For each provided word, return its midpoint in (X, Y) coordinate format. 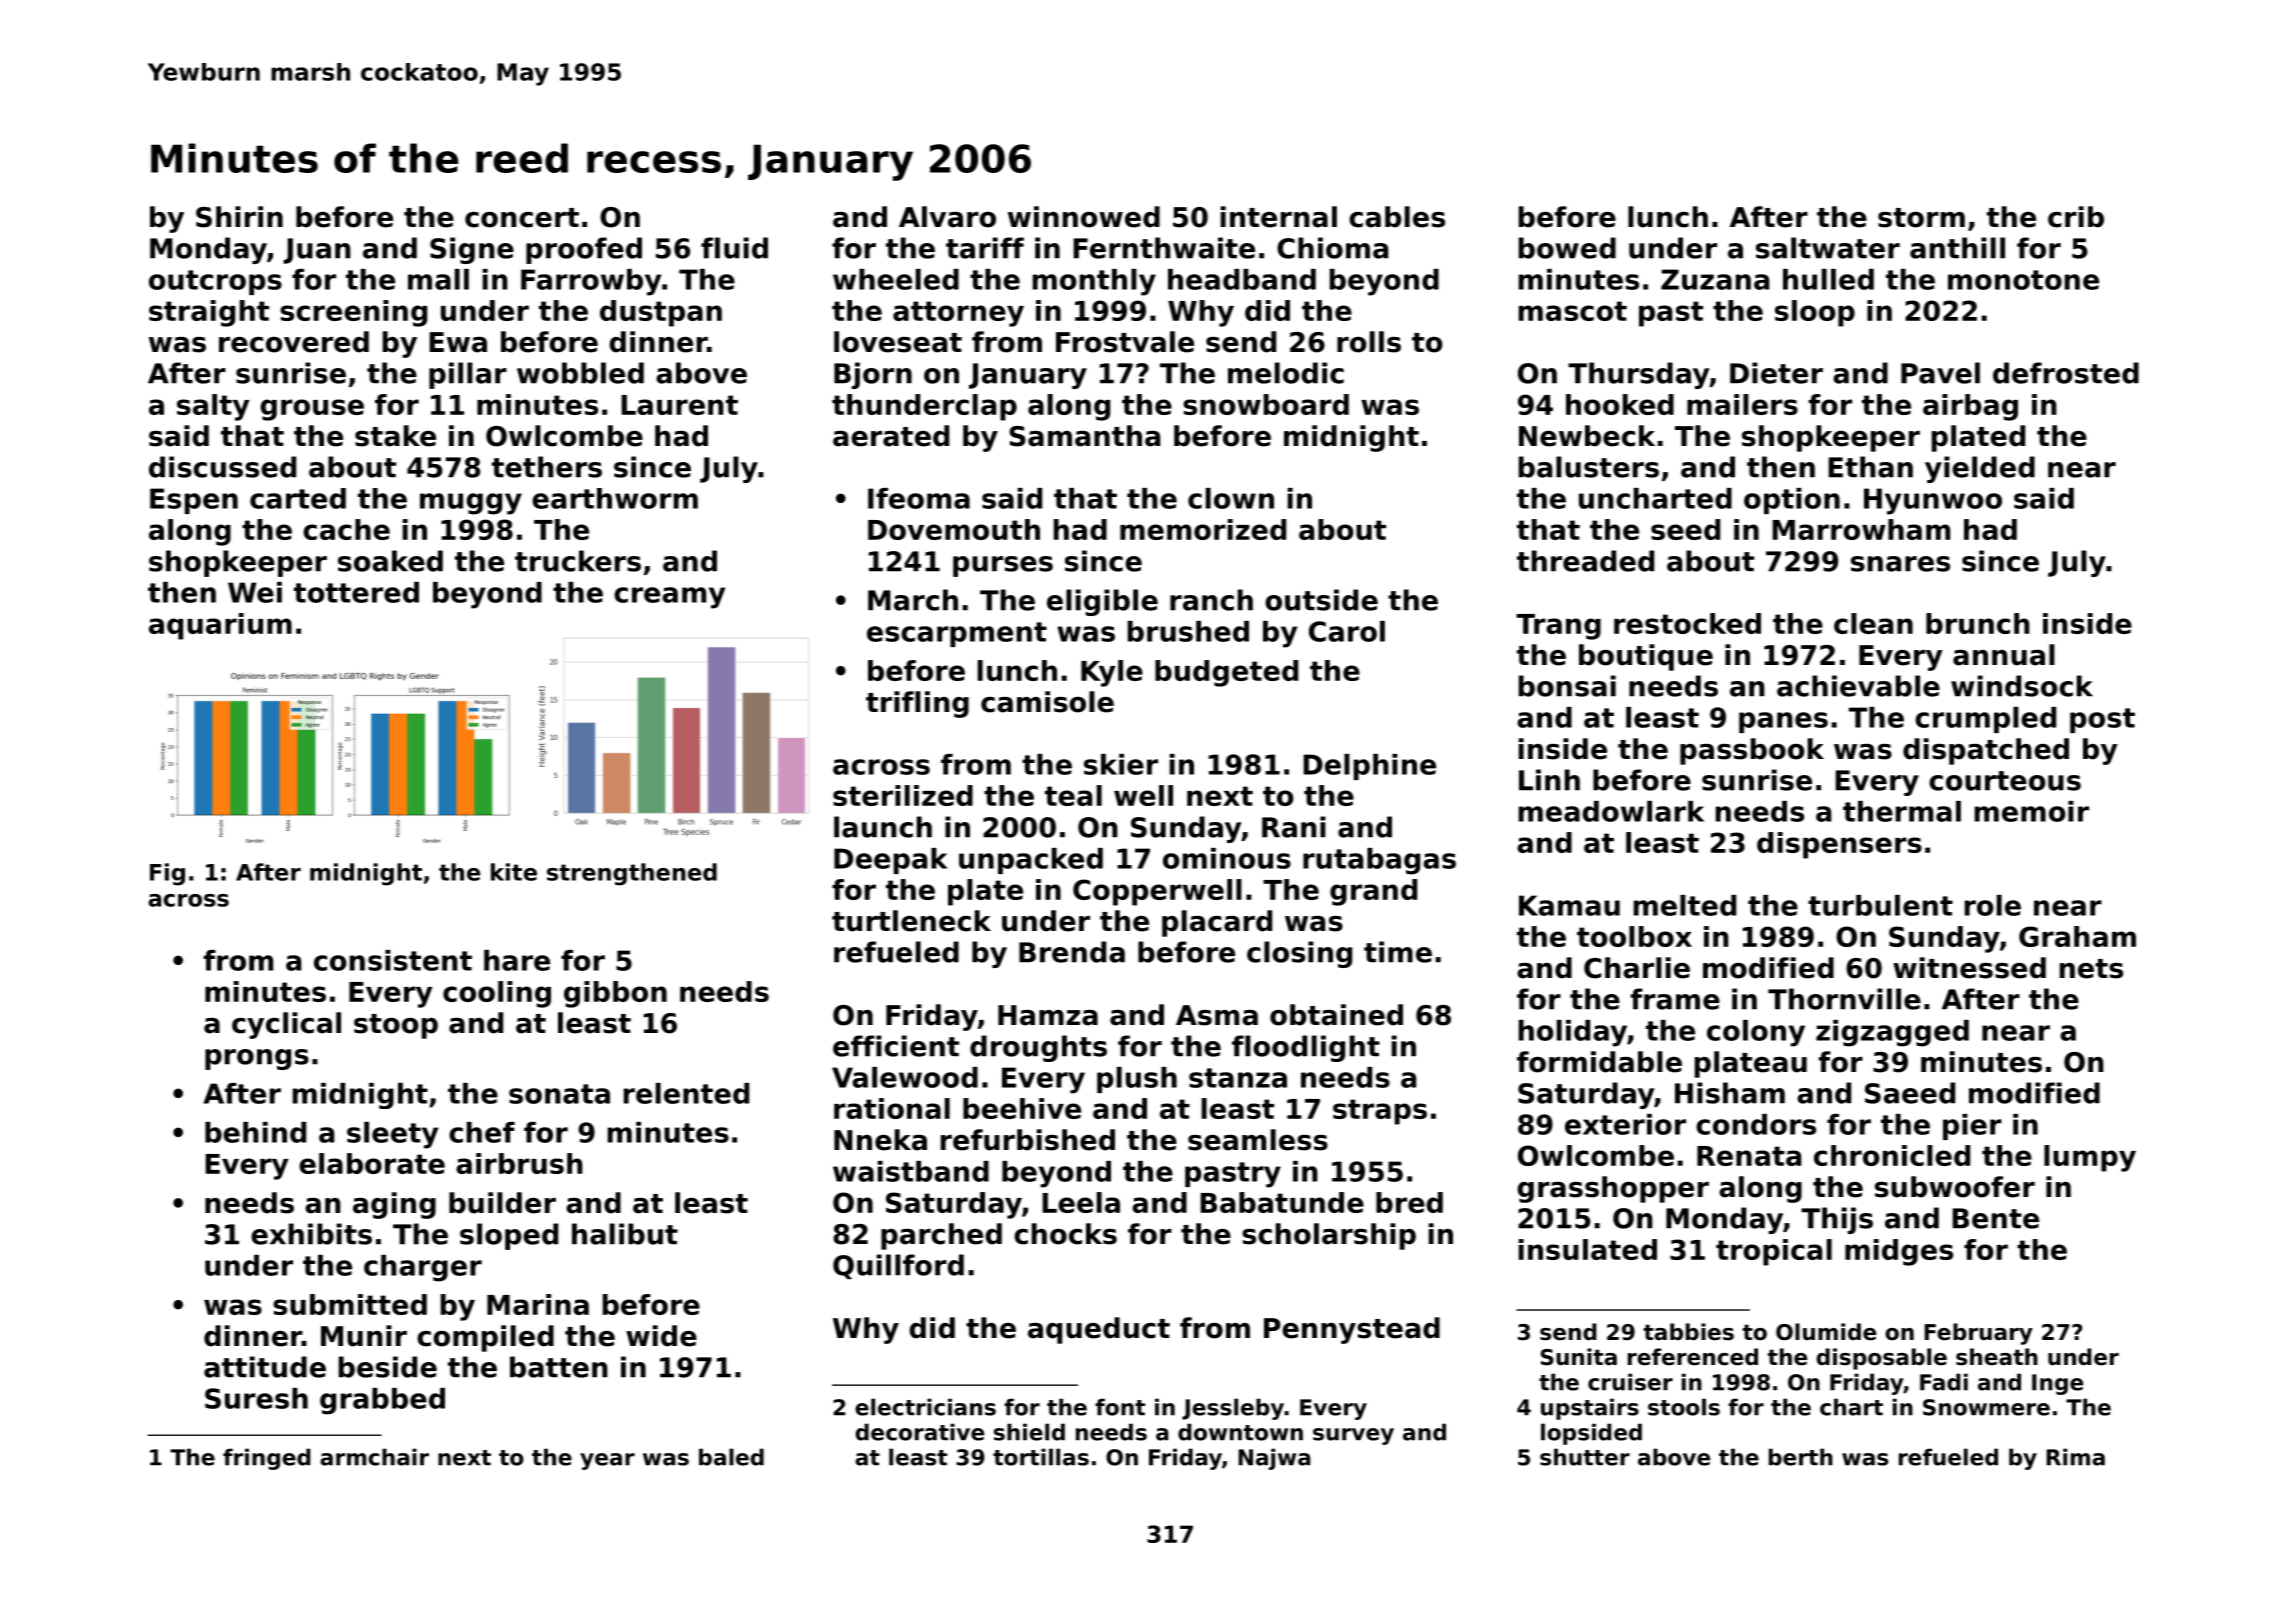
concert (522, 218)
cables (1397, 217)
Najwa (1274, 1459)
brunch (1978, 623)
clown (1231, 498)
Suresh (256, 1398)
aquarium (220, 626)
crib (2076, 217)
